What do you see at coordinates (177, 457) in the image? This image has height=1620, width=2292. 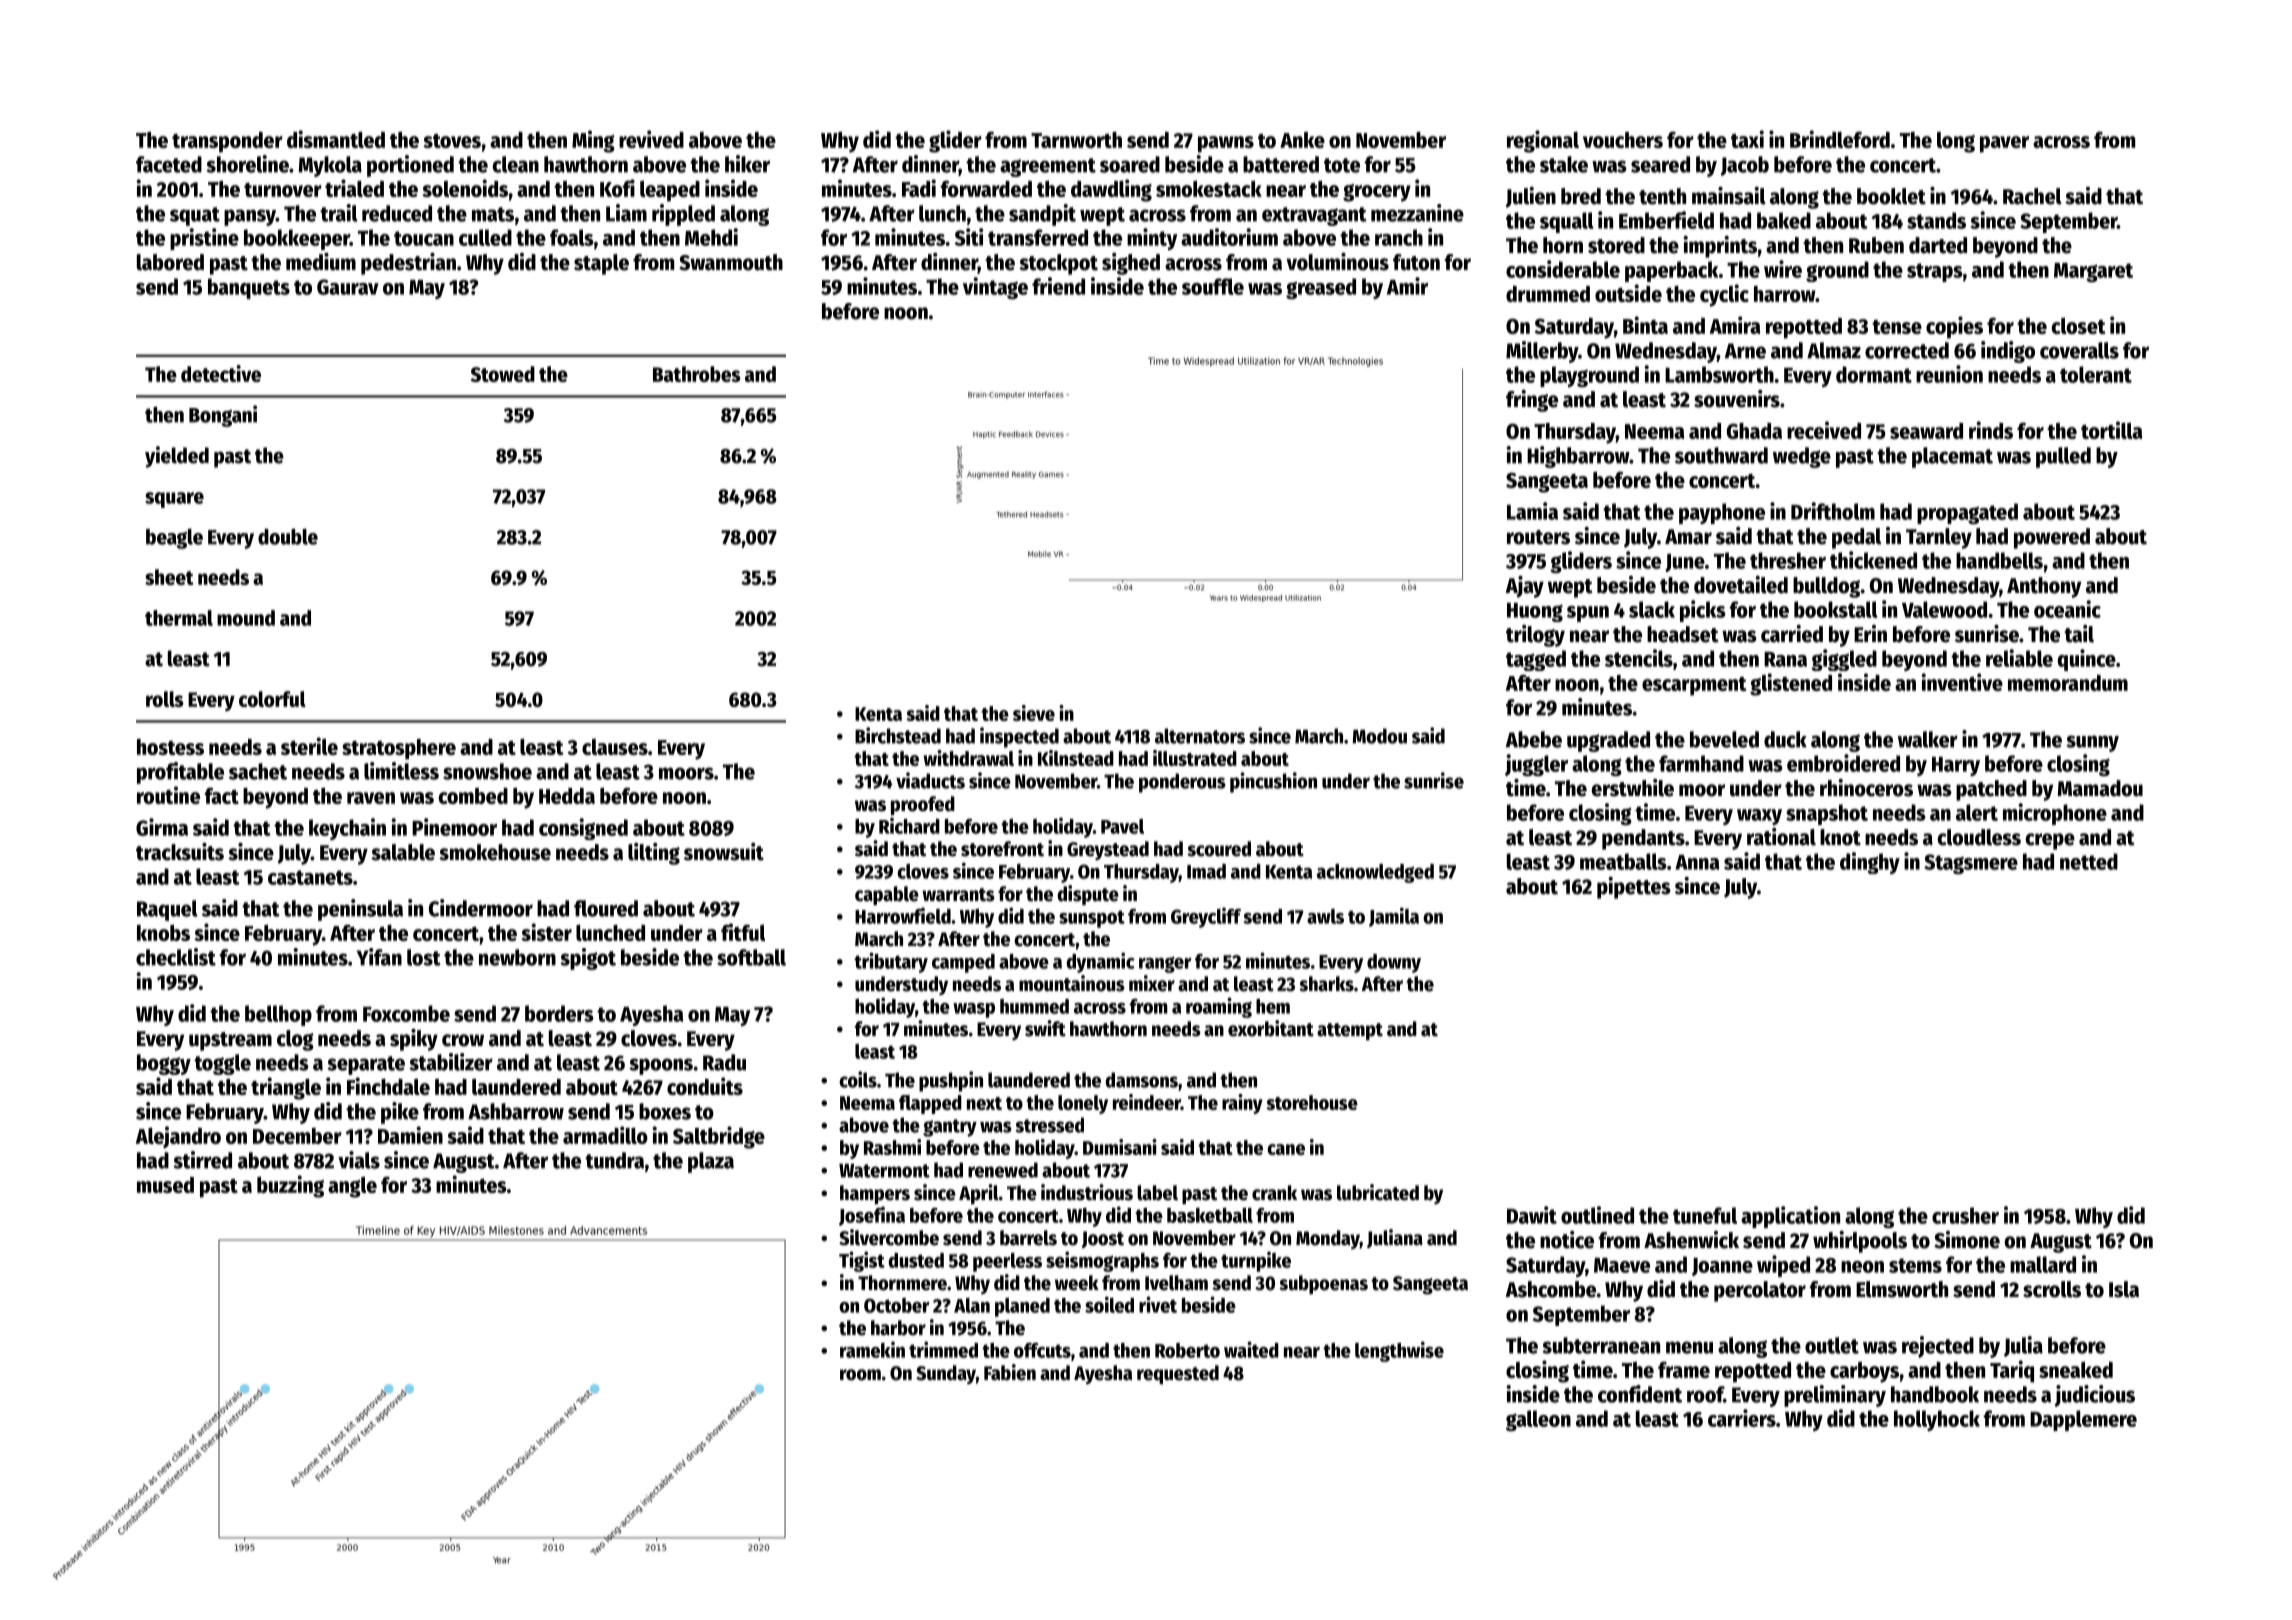 I see `yielded` at bounding box center [177, 457].
